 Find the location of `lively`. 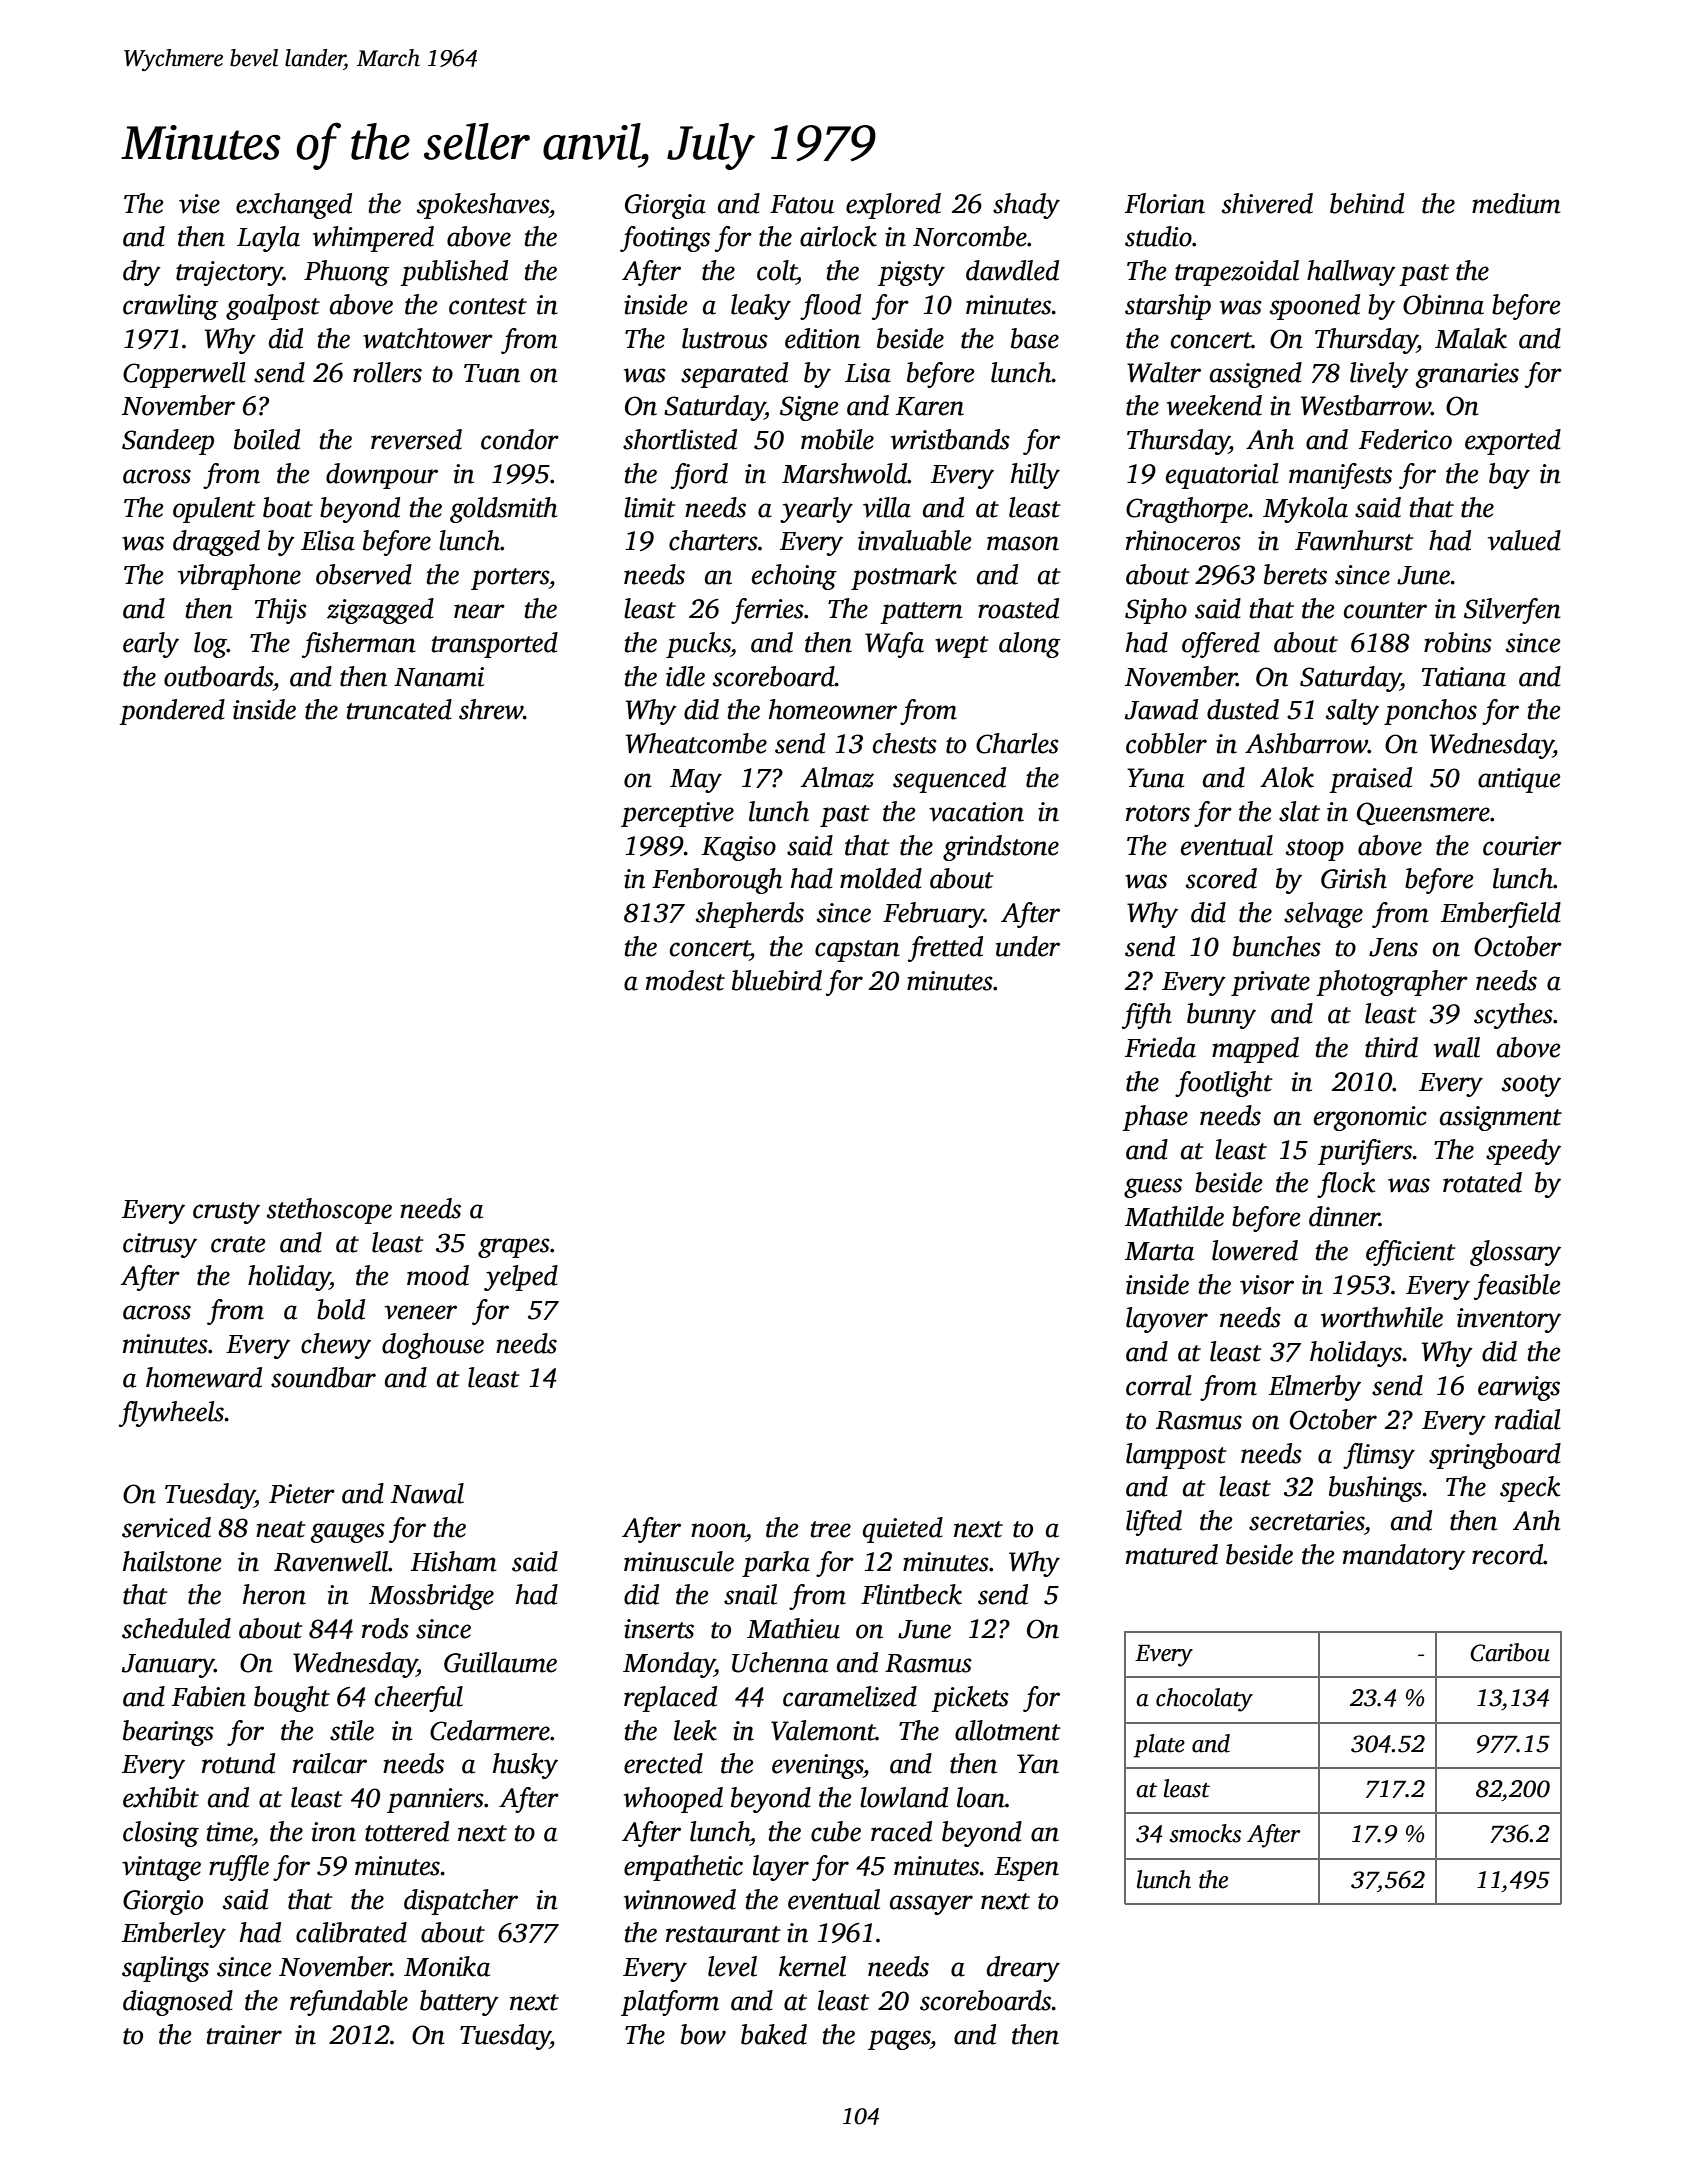

lively is located at coordinates (1379, 375).
